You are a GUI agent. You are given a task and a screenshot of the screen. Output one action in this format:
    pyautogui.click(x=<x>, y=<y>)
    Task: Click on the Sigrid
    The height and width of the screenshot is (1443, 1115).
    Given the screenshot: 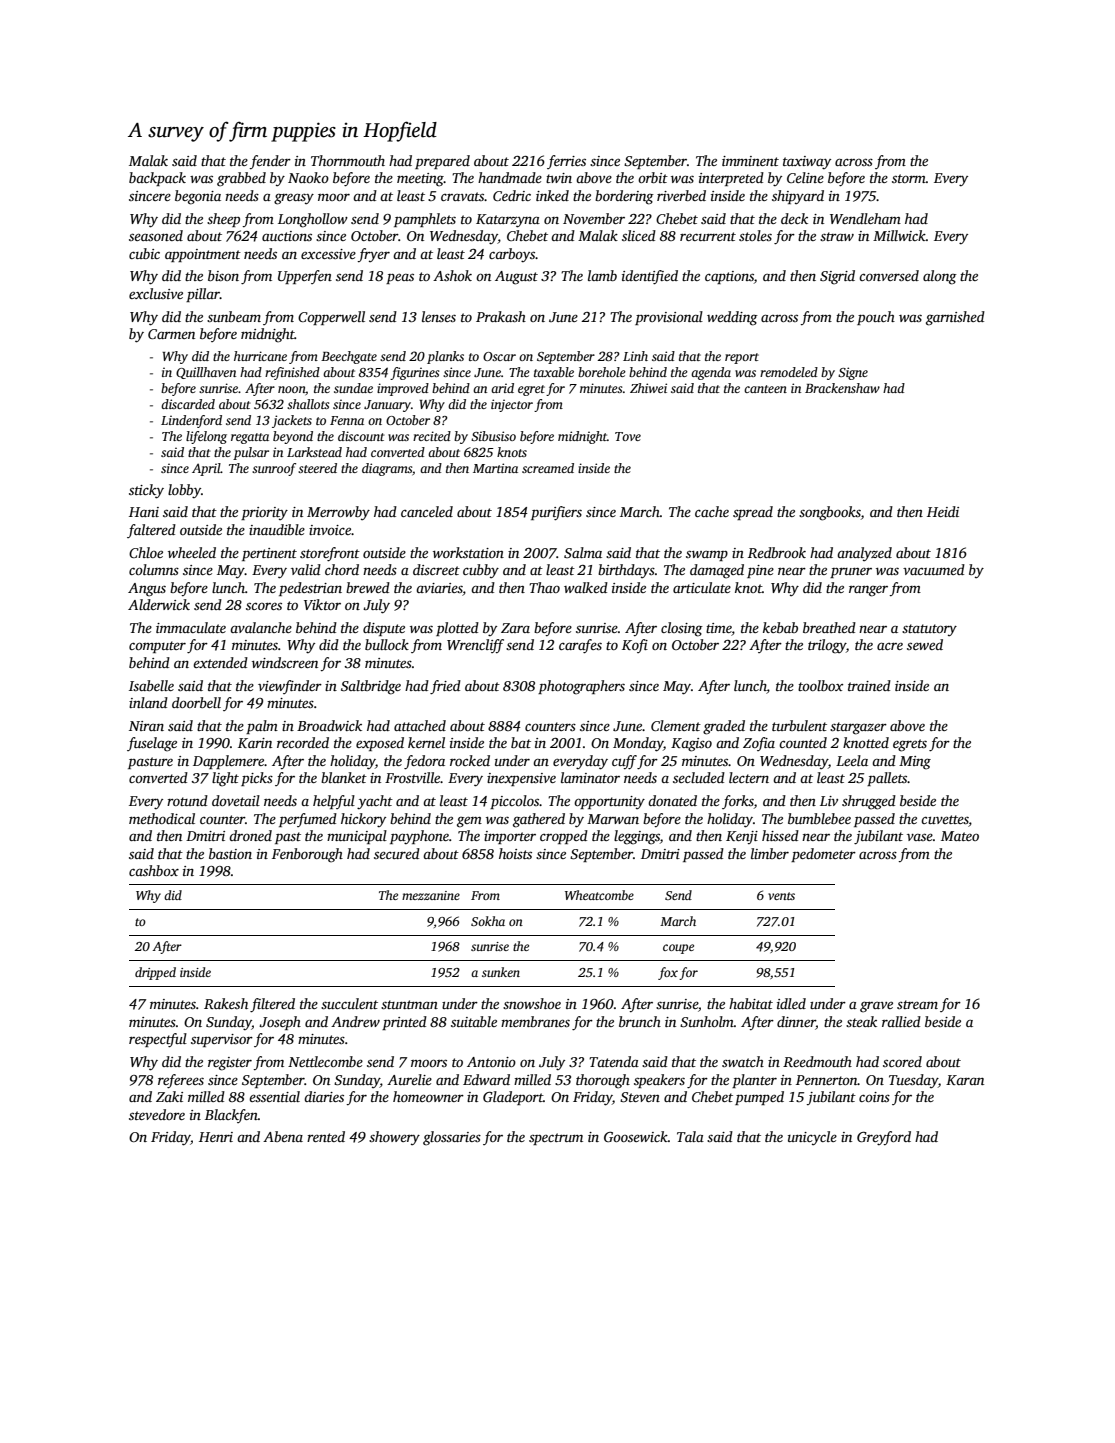 What is the action you would take?
    pyautogui.click(x=837, y=277)
